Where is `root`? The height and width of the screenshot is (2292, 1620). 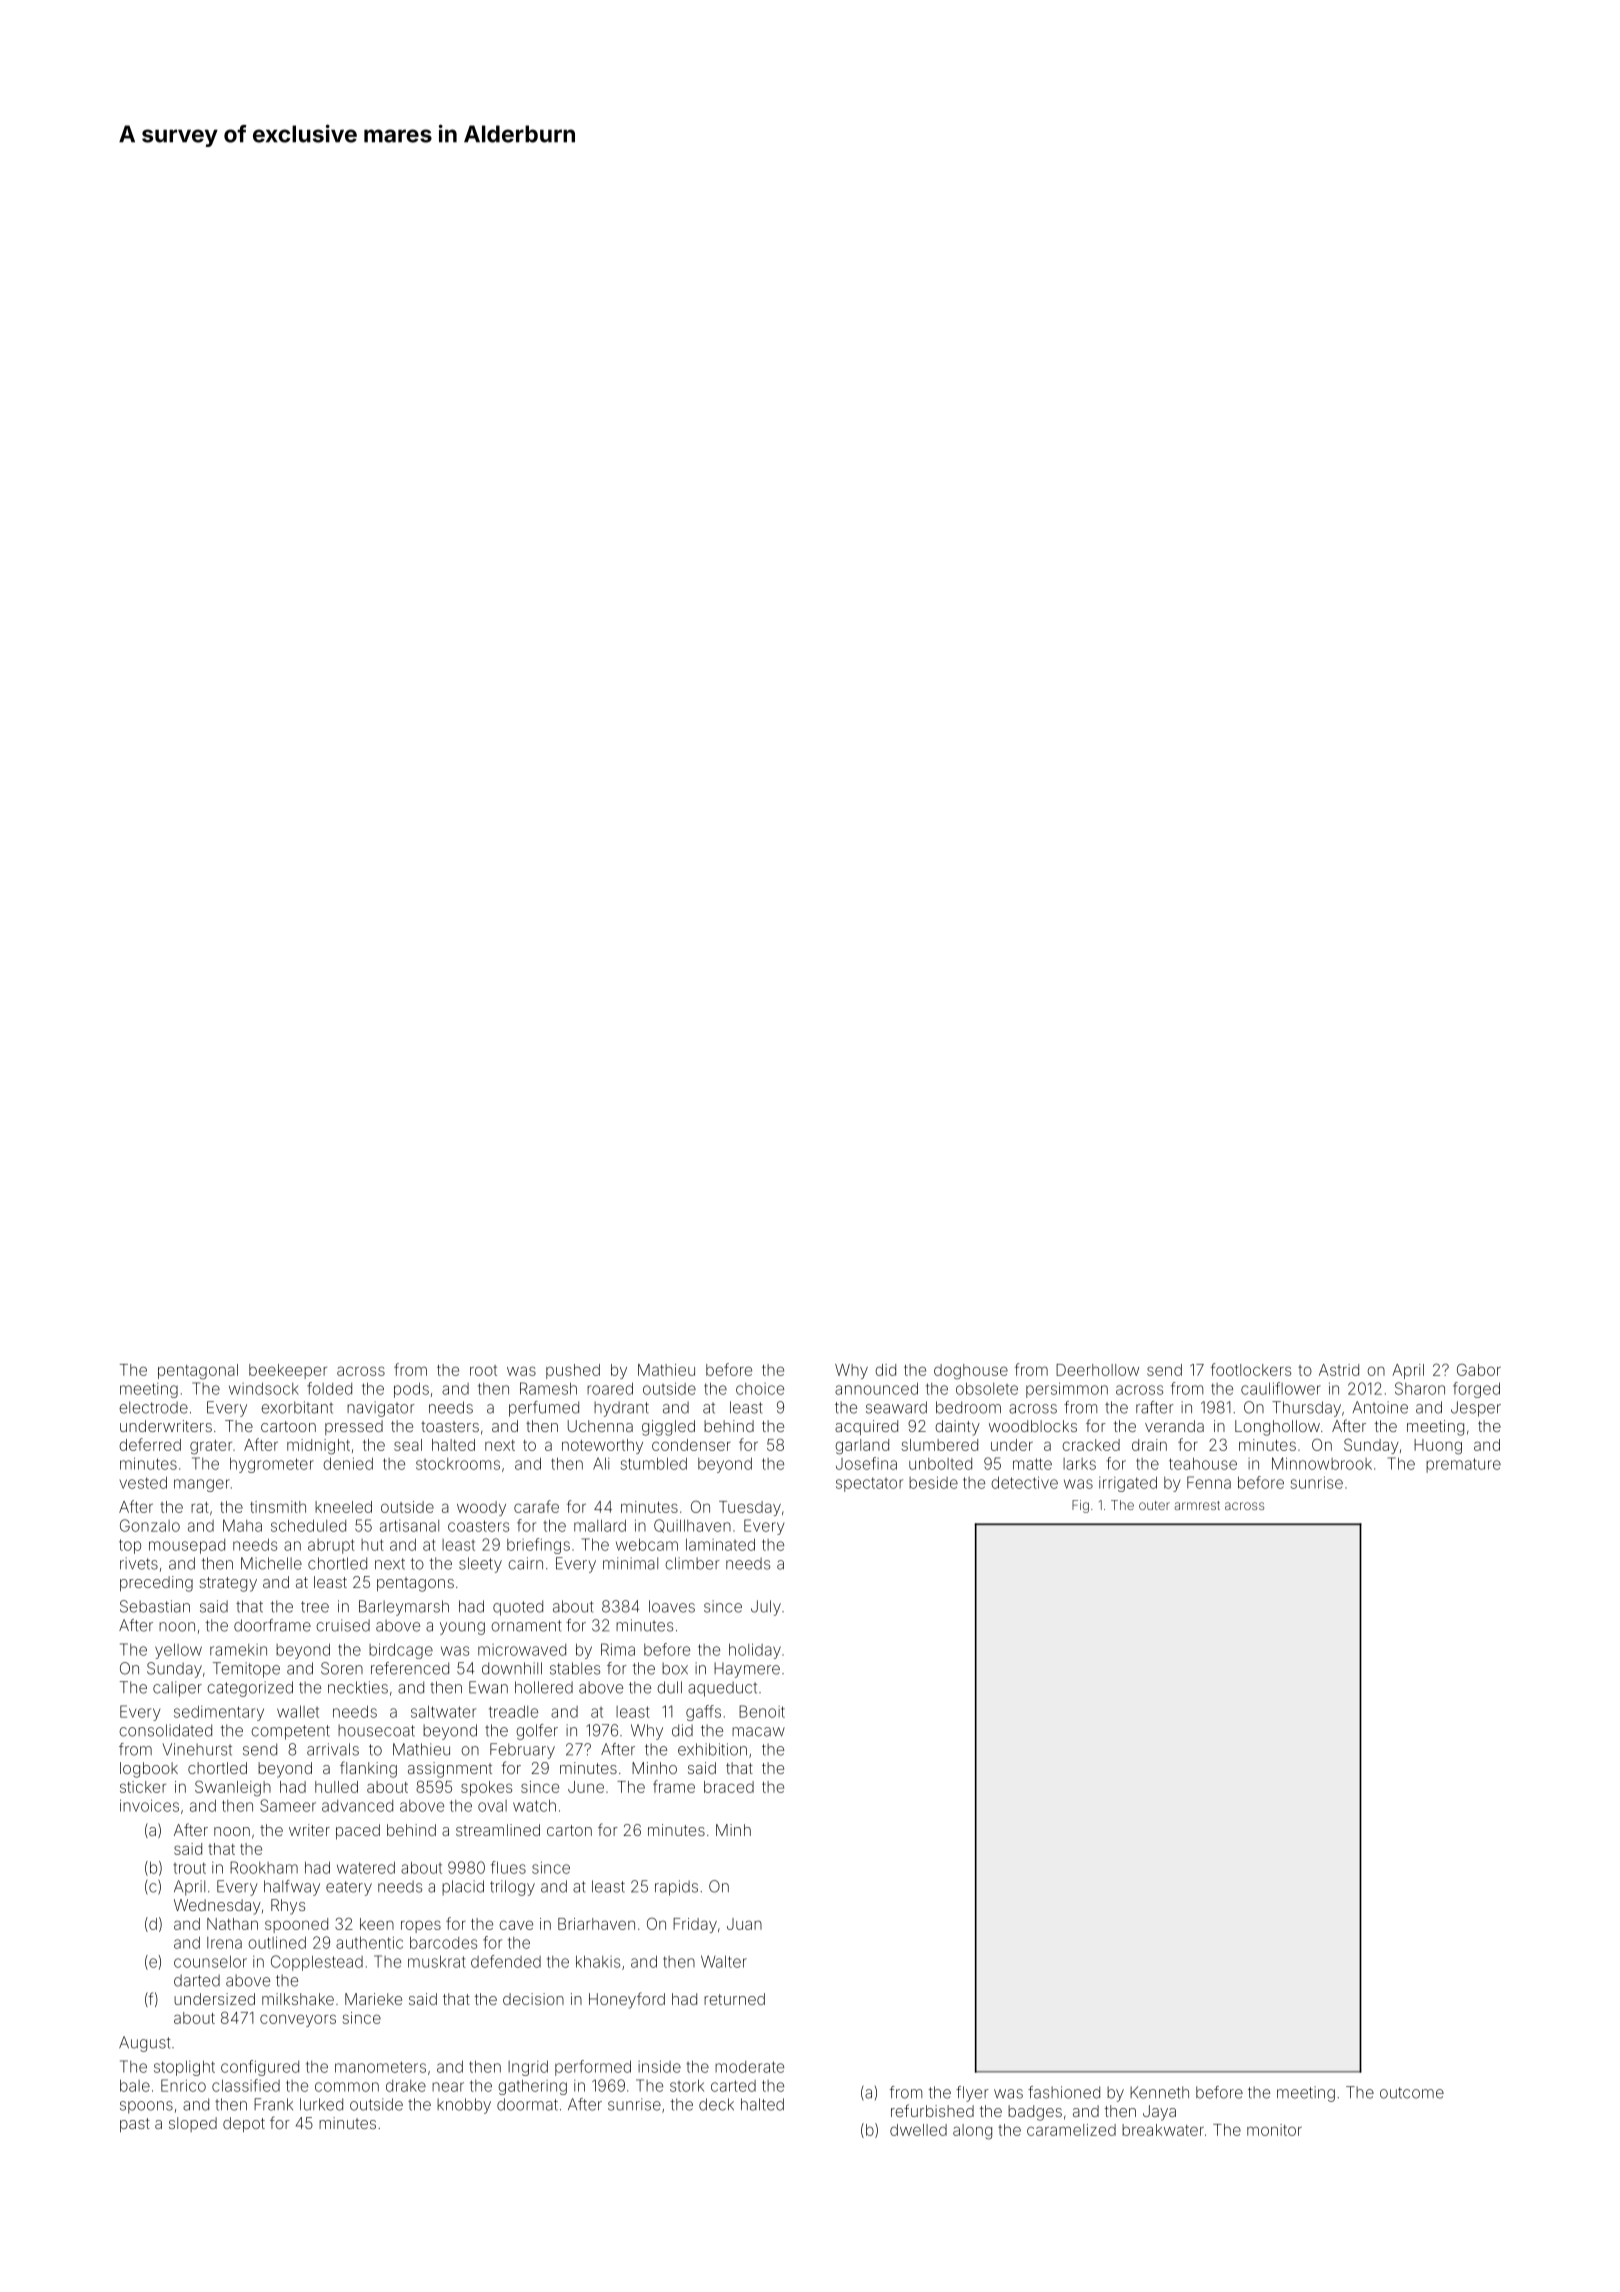
root is located at coordinates (483, 1370).
